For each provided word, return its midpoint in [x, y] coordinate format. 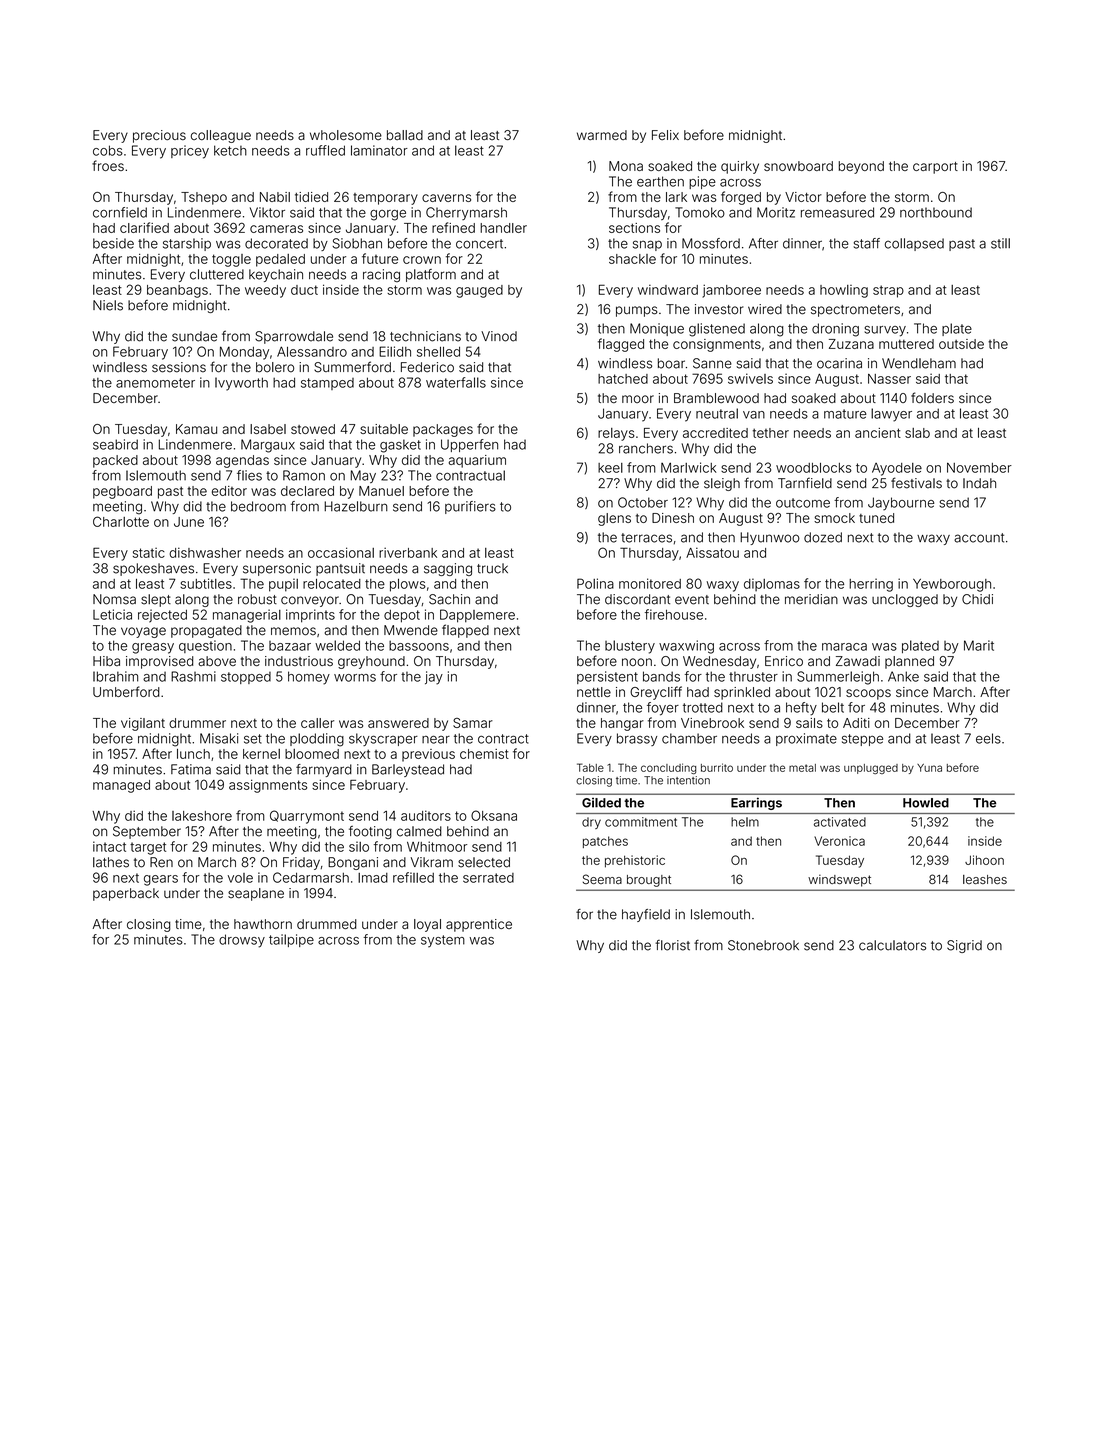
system [443, 941]
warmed [602, 135]
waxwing [686, 647]
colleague [221, 136]
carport [935, 168]
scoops [868, 694]
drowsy [242, 941]
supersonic [277, 569]
